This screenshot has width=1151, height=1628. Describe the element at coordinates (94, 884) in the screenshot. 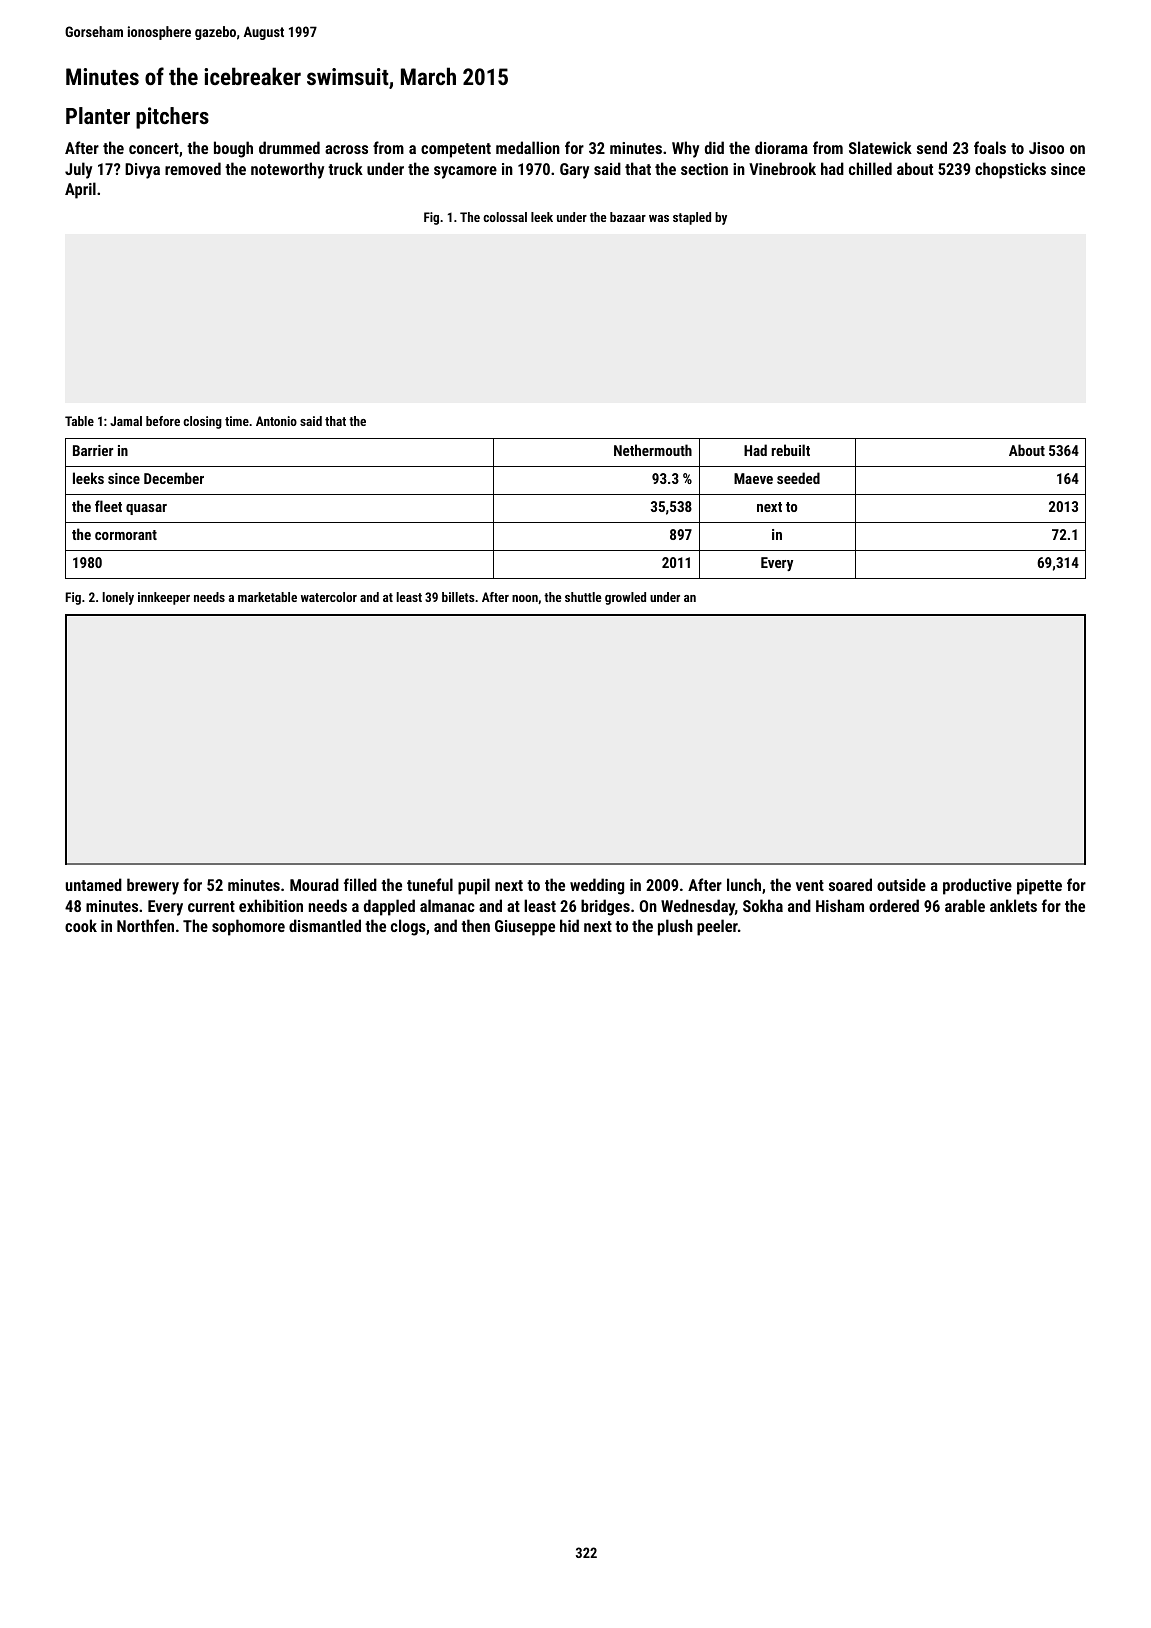

I see `untamed` at that location.
